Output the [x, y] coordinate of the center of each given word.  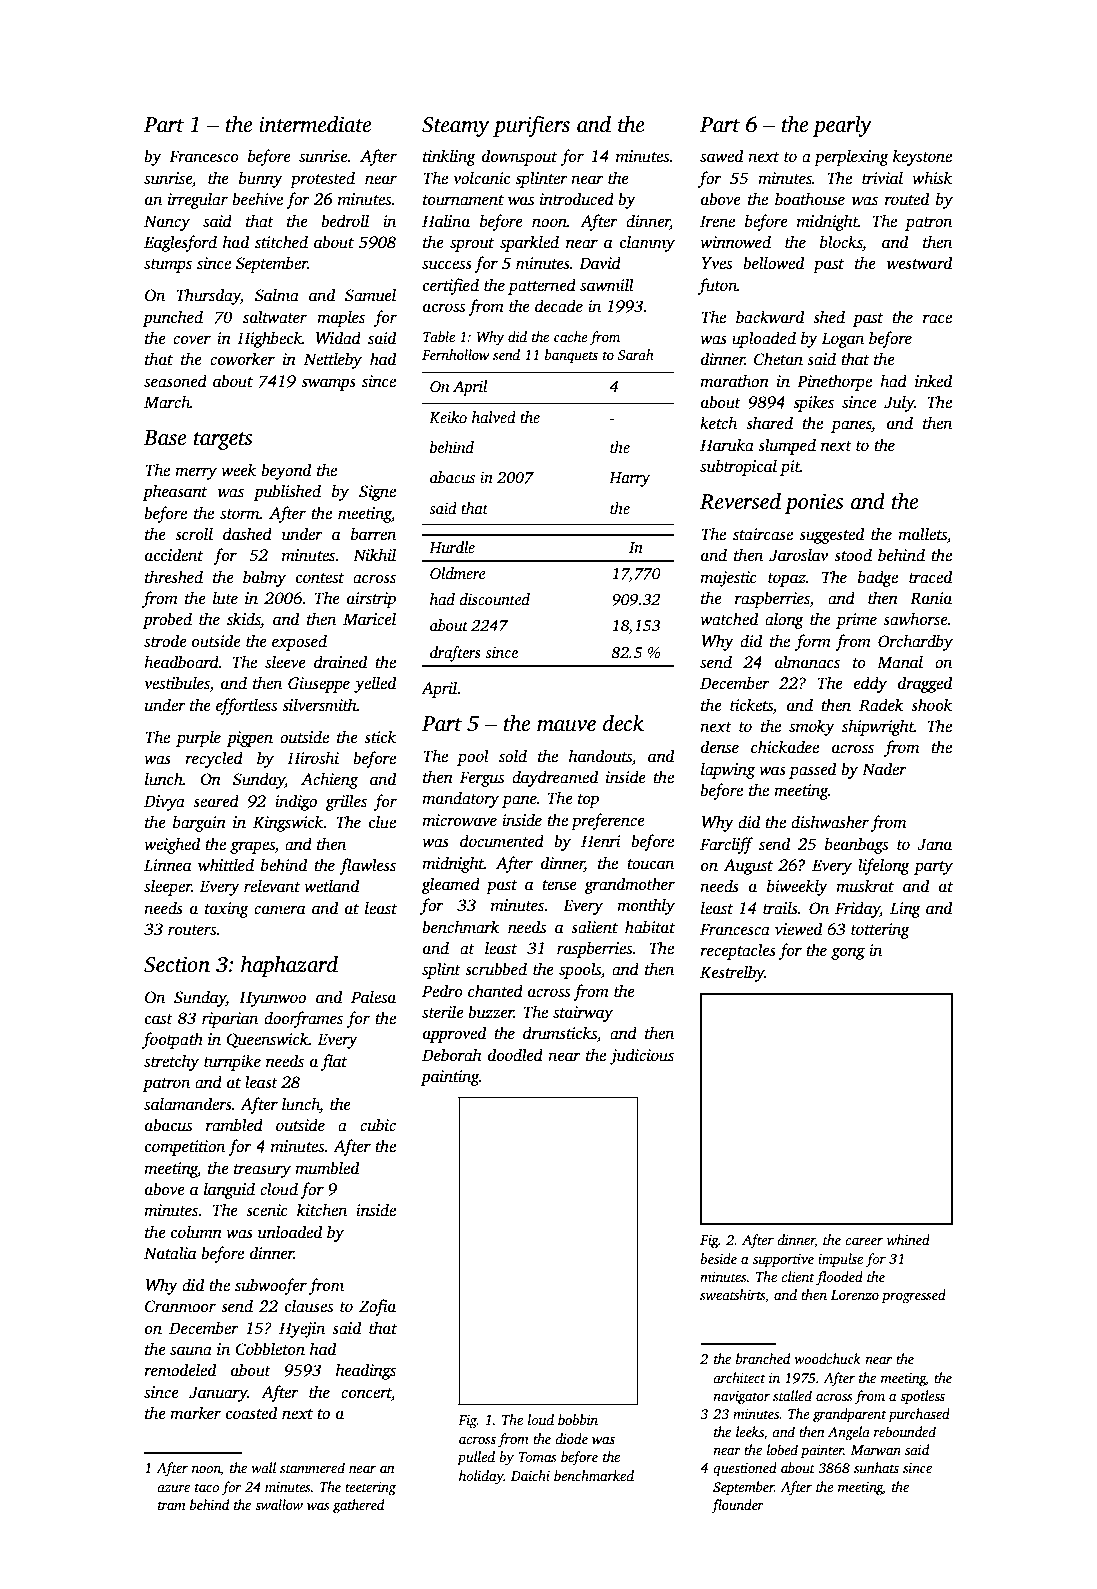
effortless [246, 706]
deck [623, 723]
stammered [312, 1467]
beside [718, 1258]
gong [848, 953]
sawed [721, 156]
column [196, 1232]
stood [853, 555]
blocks [841, 243]
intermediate [315, 124]
